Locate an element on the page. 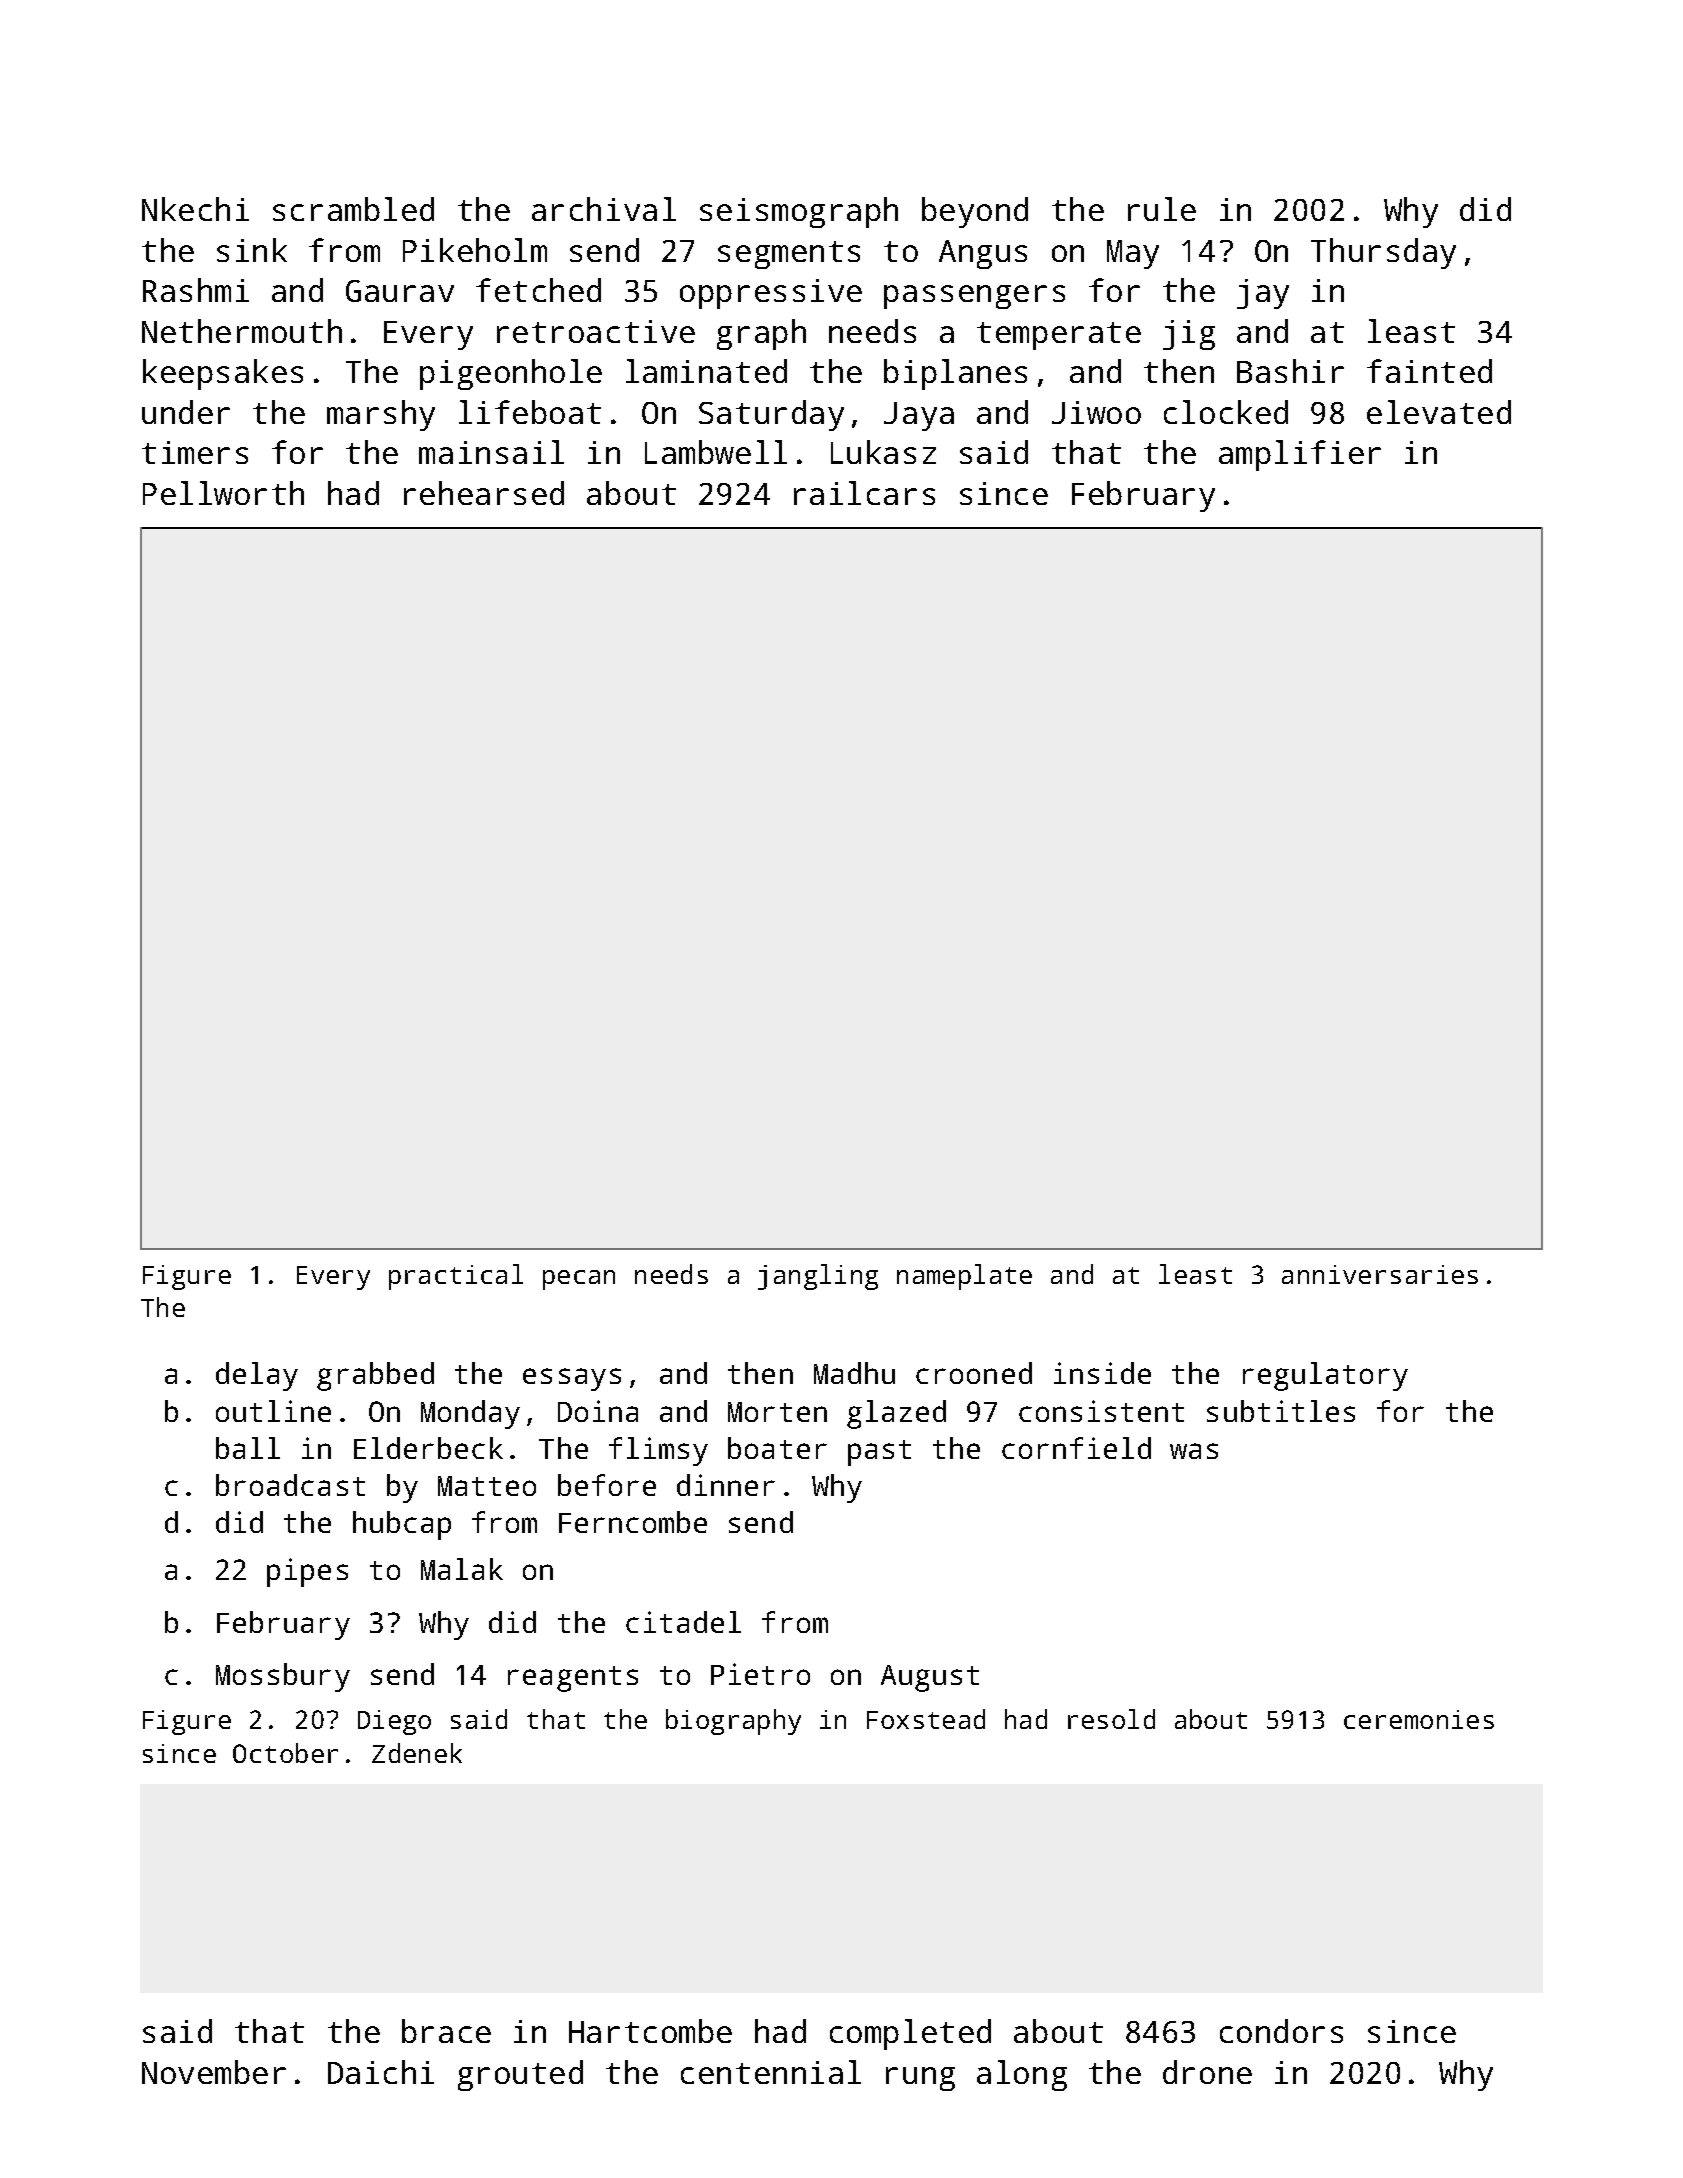  Pellworth is located at coordinates (223, 493).
